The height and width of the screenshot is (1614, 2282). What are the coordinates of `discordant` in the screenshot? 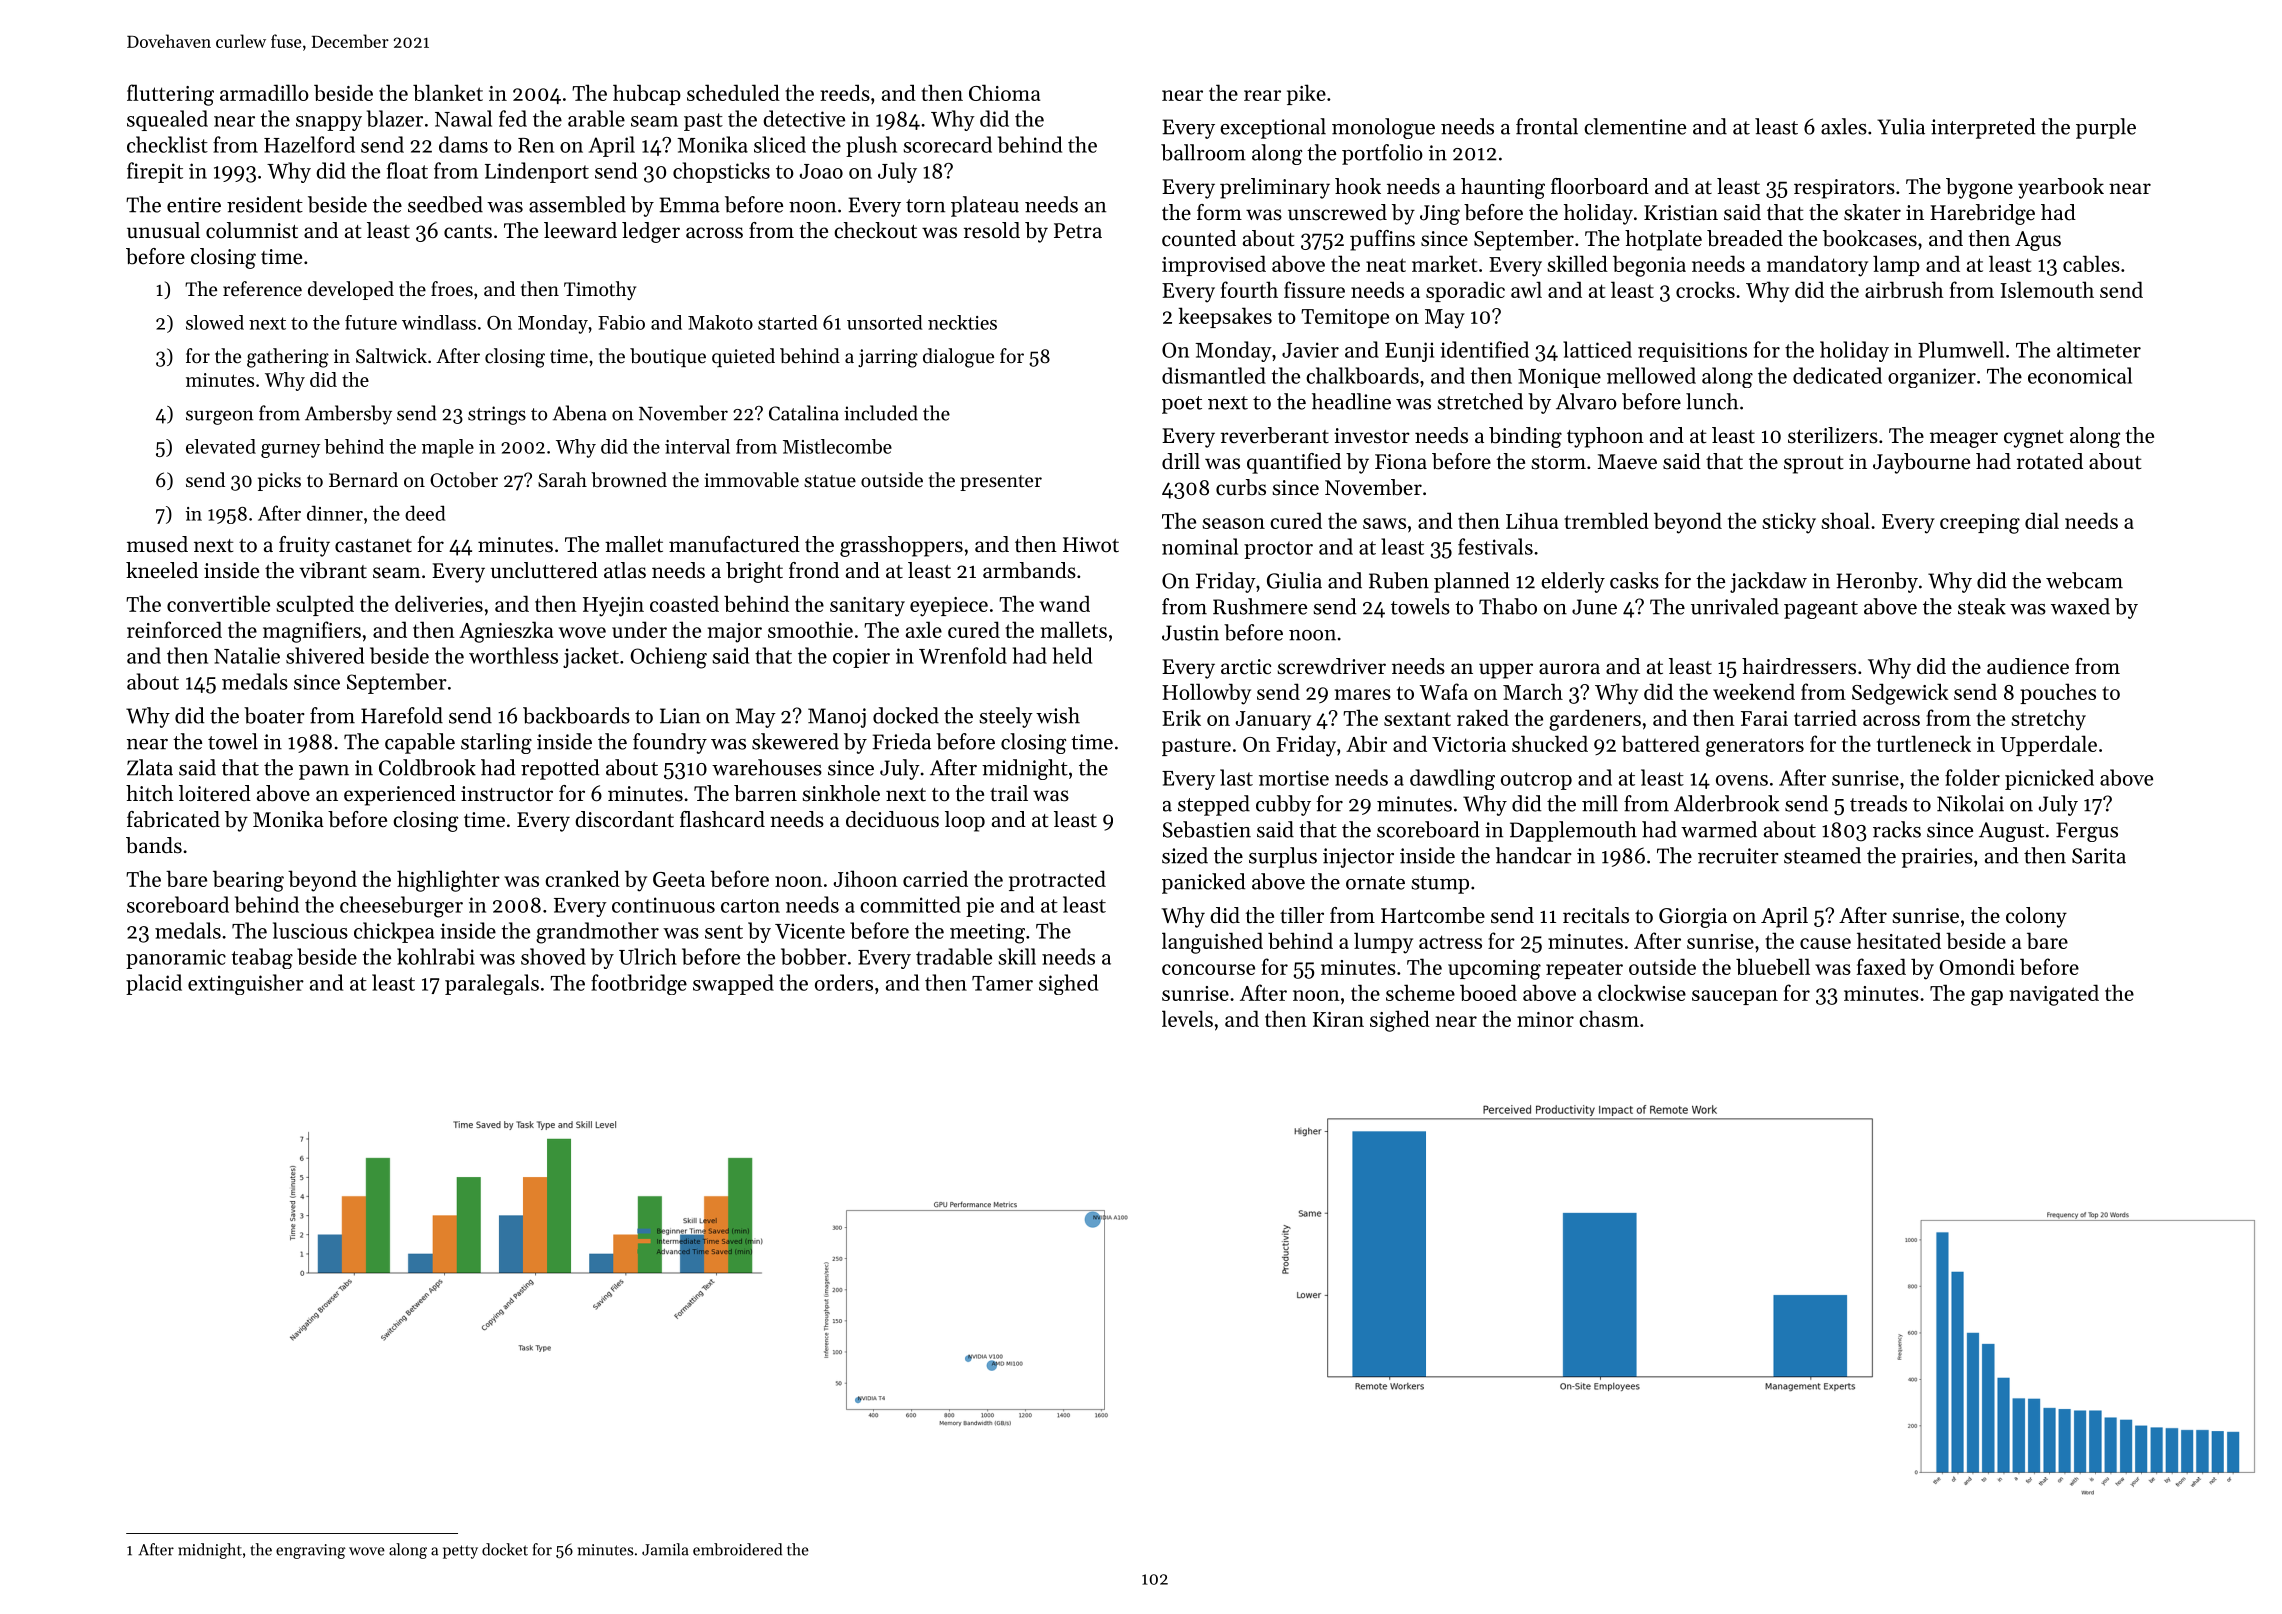 It's located at (624, 819).
